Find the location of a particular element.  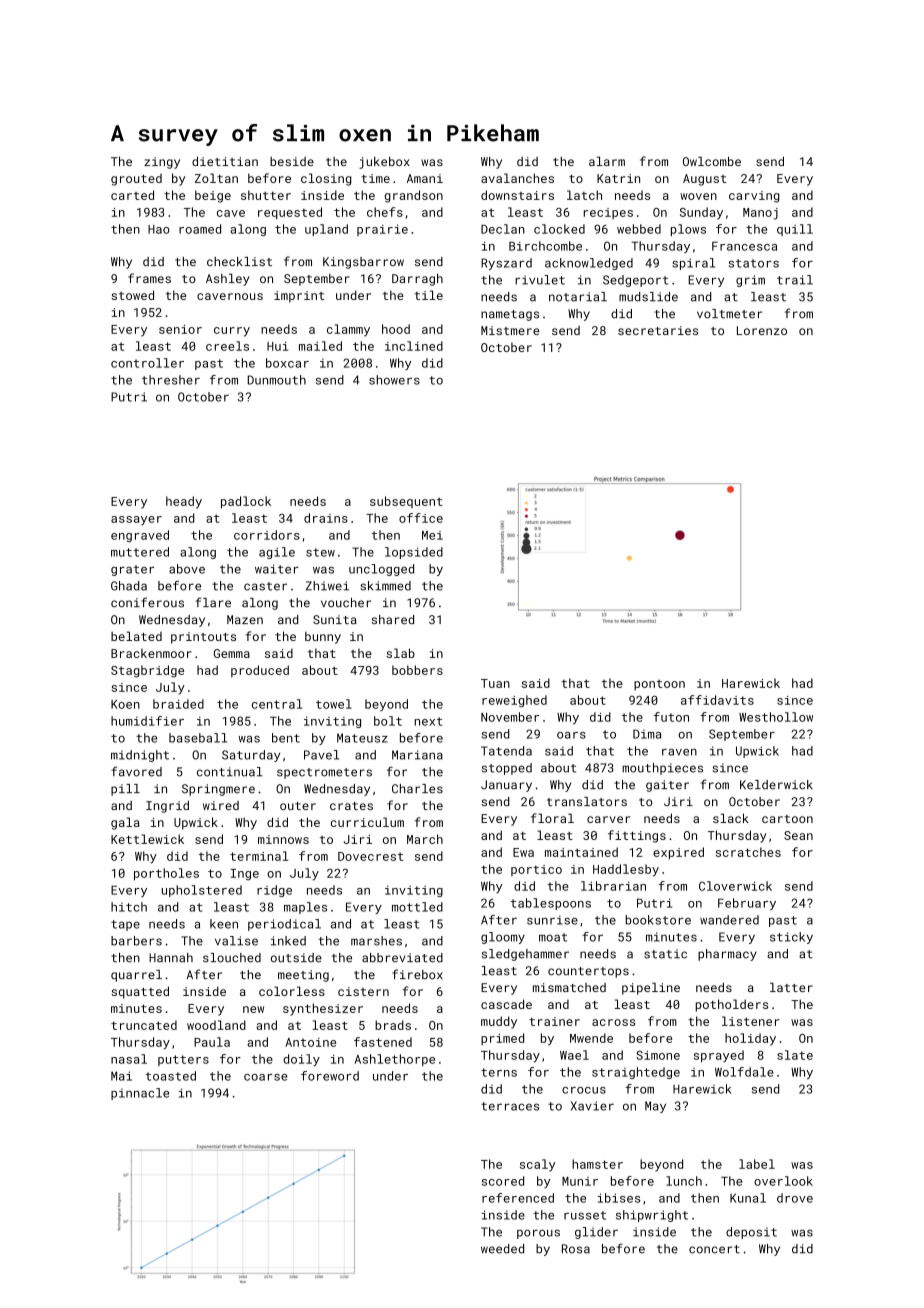

bent is located at coordinates (286, 738).
